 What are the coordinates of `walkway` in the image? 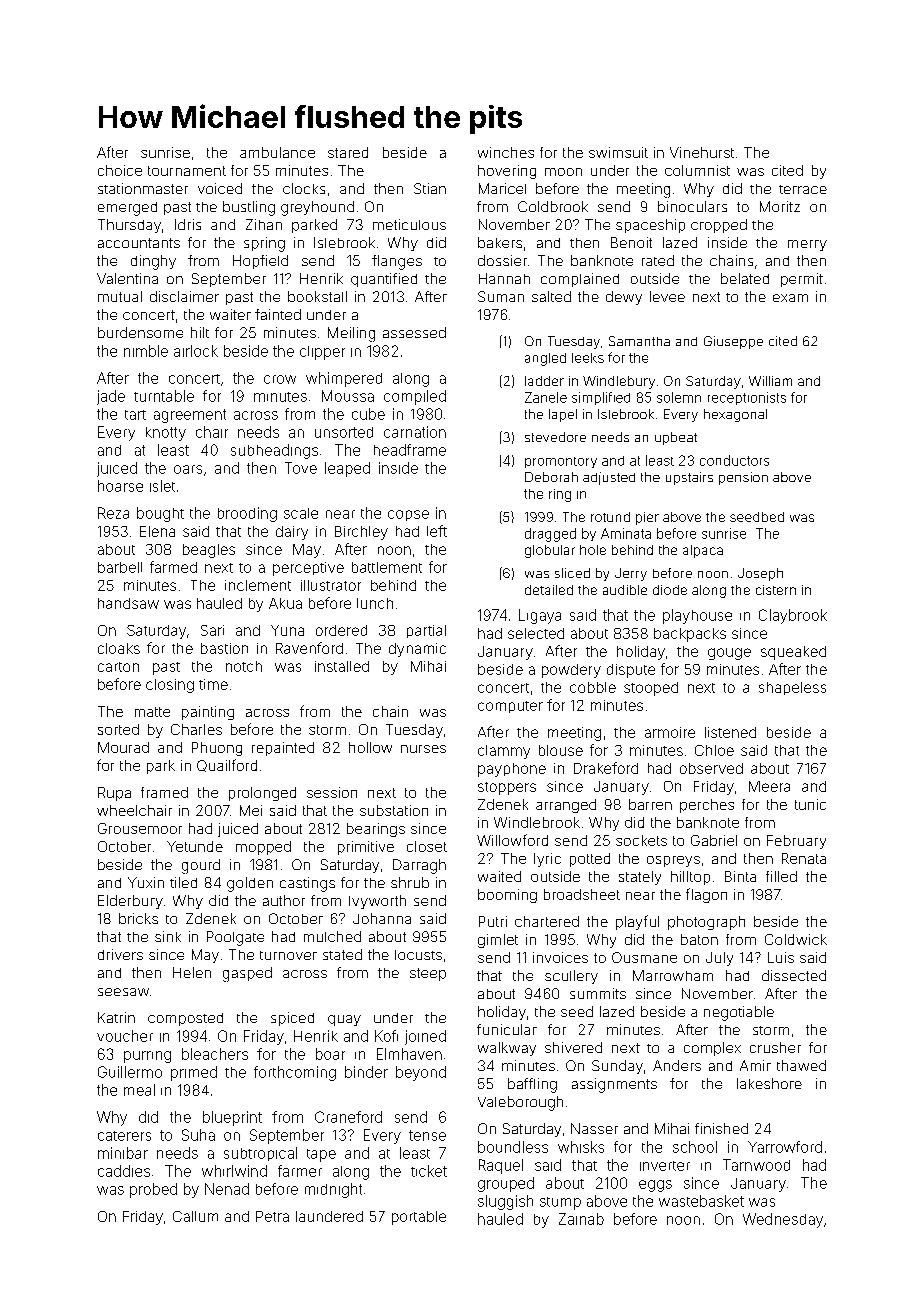 It's located at (507, 1049).
